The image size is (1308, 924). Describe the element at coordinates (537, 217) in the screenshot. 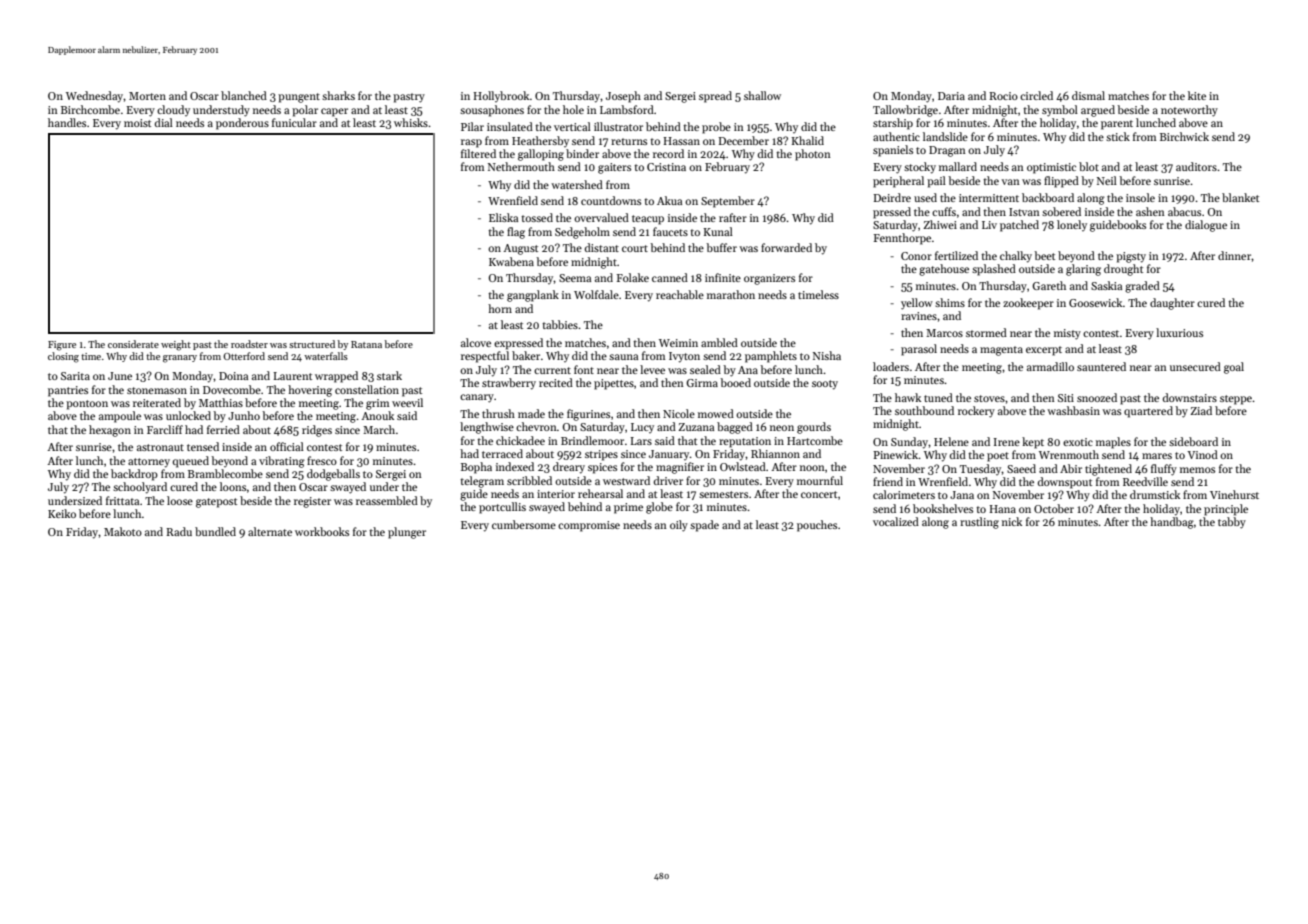

I see `tossed` at that location.
